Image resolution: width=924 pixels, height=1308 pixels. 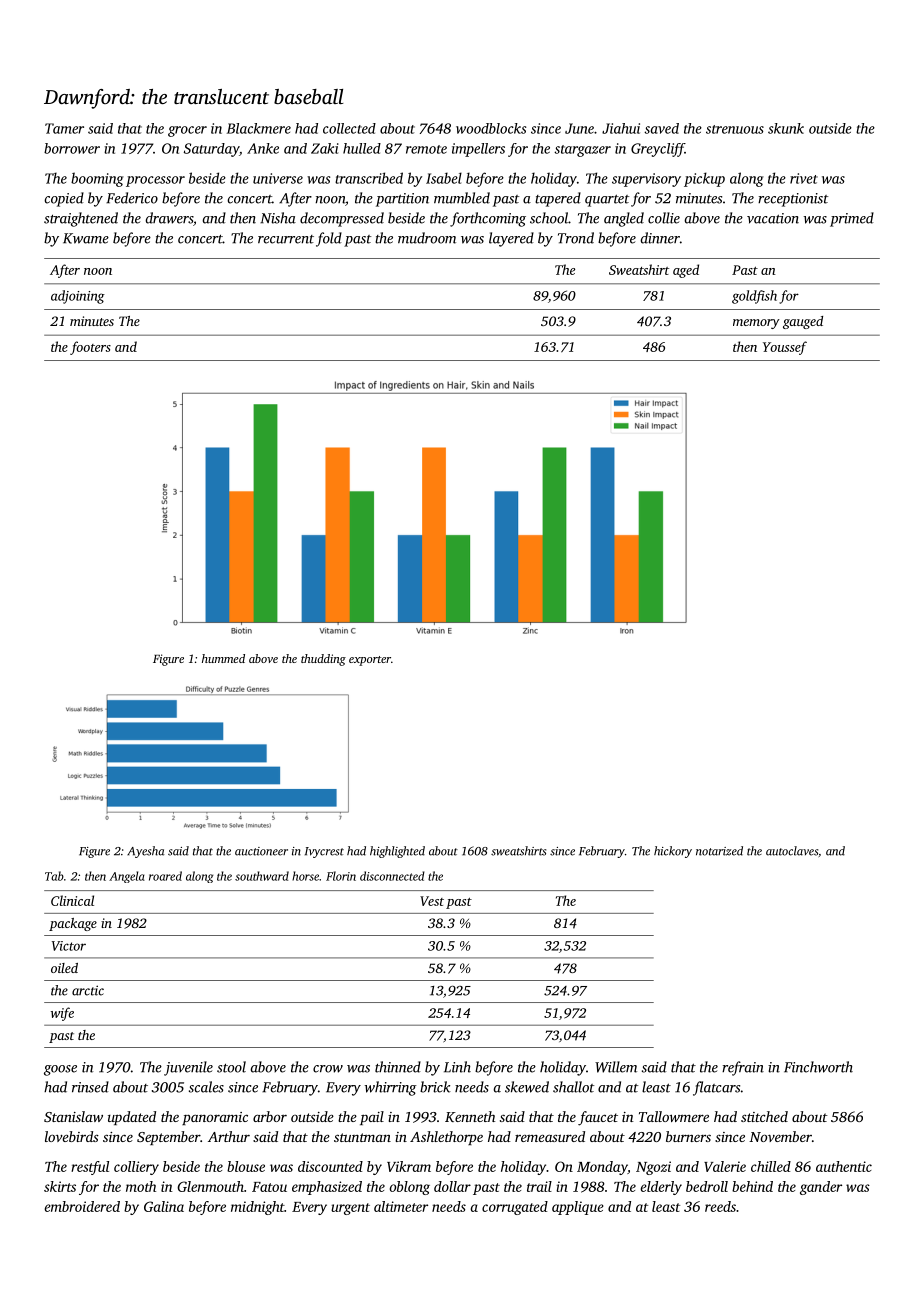 What do you see at coordinates (370, 661) in the image?
I see `exporter` at bounding box center [370, 661].
